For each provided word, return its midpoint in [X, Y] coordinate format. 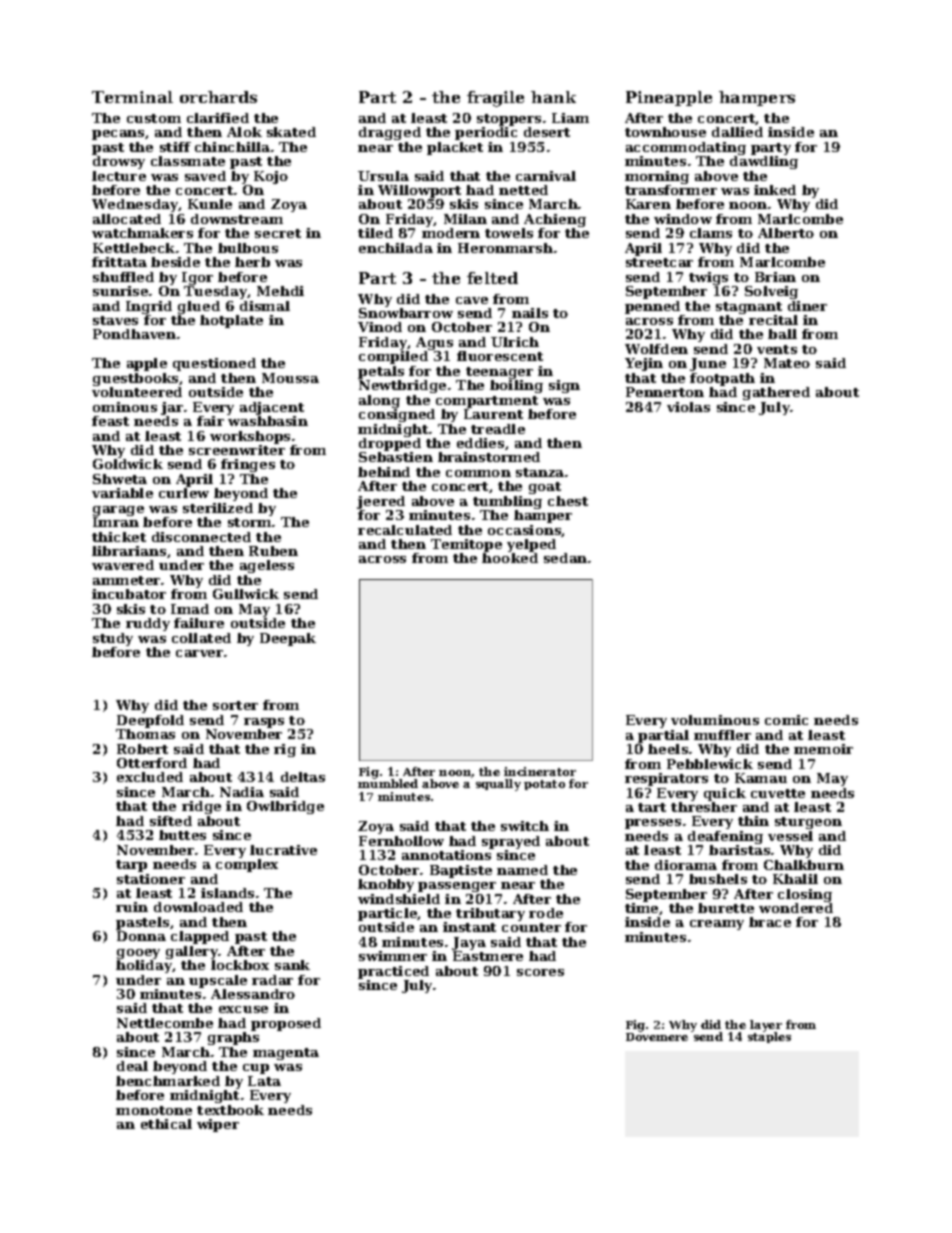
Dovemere [657, 1037]
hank [553, 97]
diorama [686, 865]
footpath [722, 379]
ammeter [127, 580]
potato [544, 785]
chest [568, 501]
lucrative [283, 850]
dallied [737, 132]
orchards [218, 97]
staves [115, 320]
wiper [218, 1125]
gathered [776, 393]
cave [472, 300]
